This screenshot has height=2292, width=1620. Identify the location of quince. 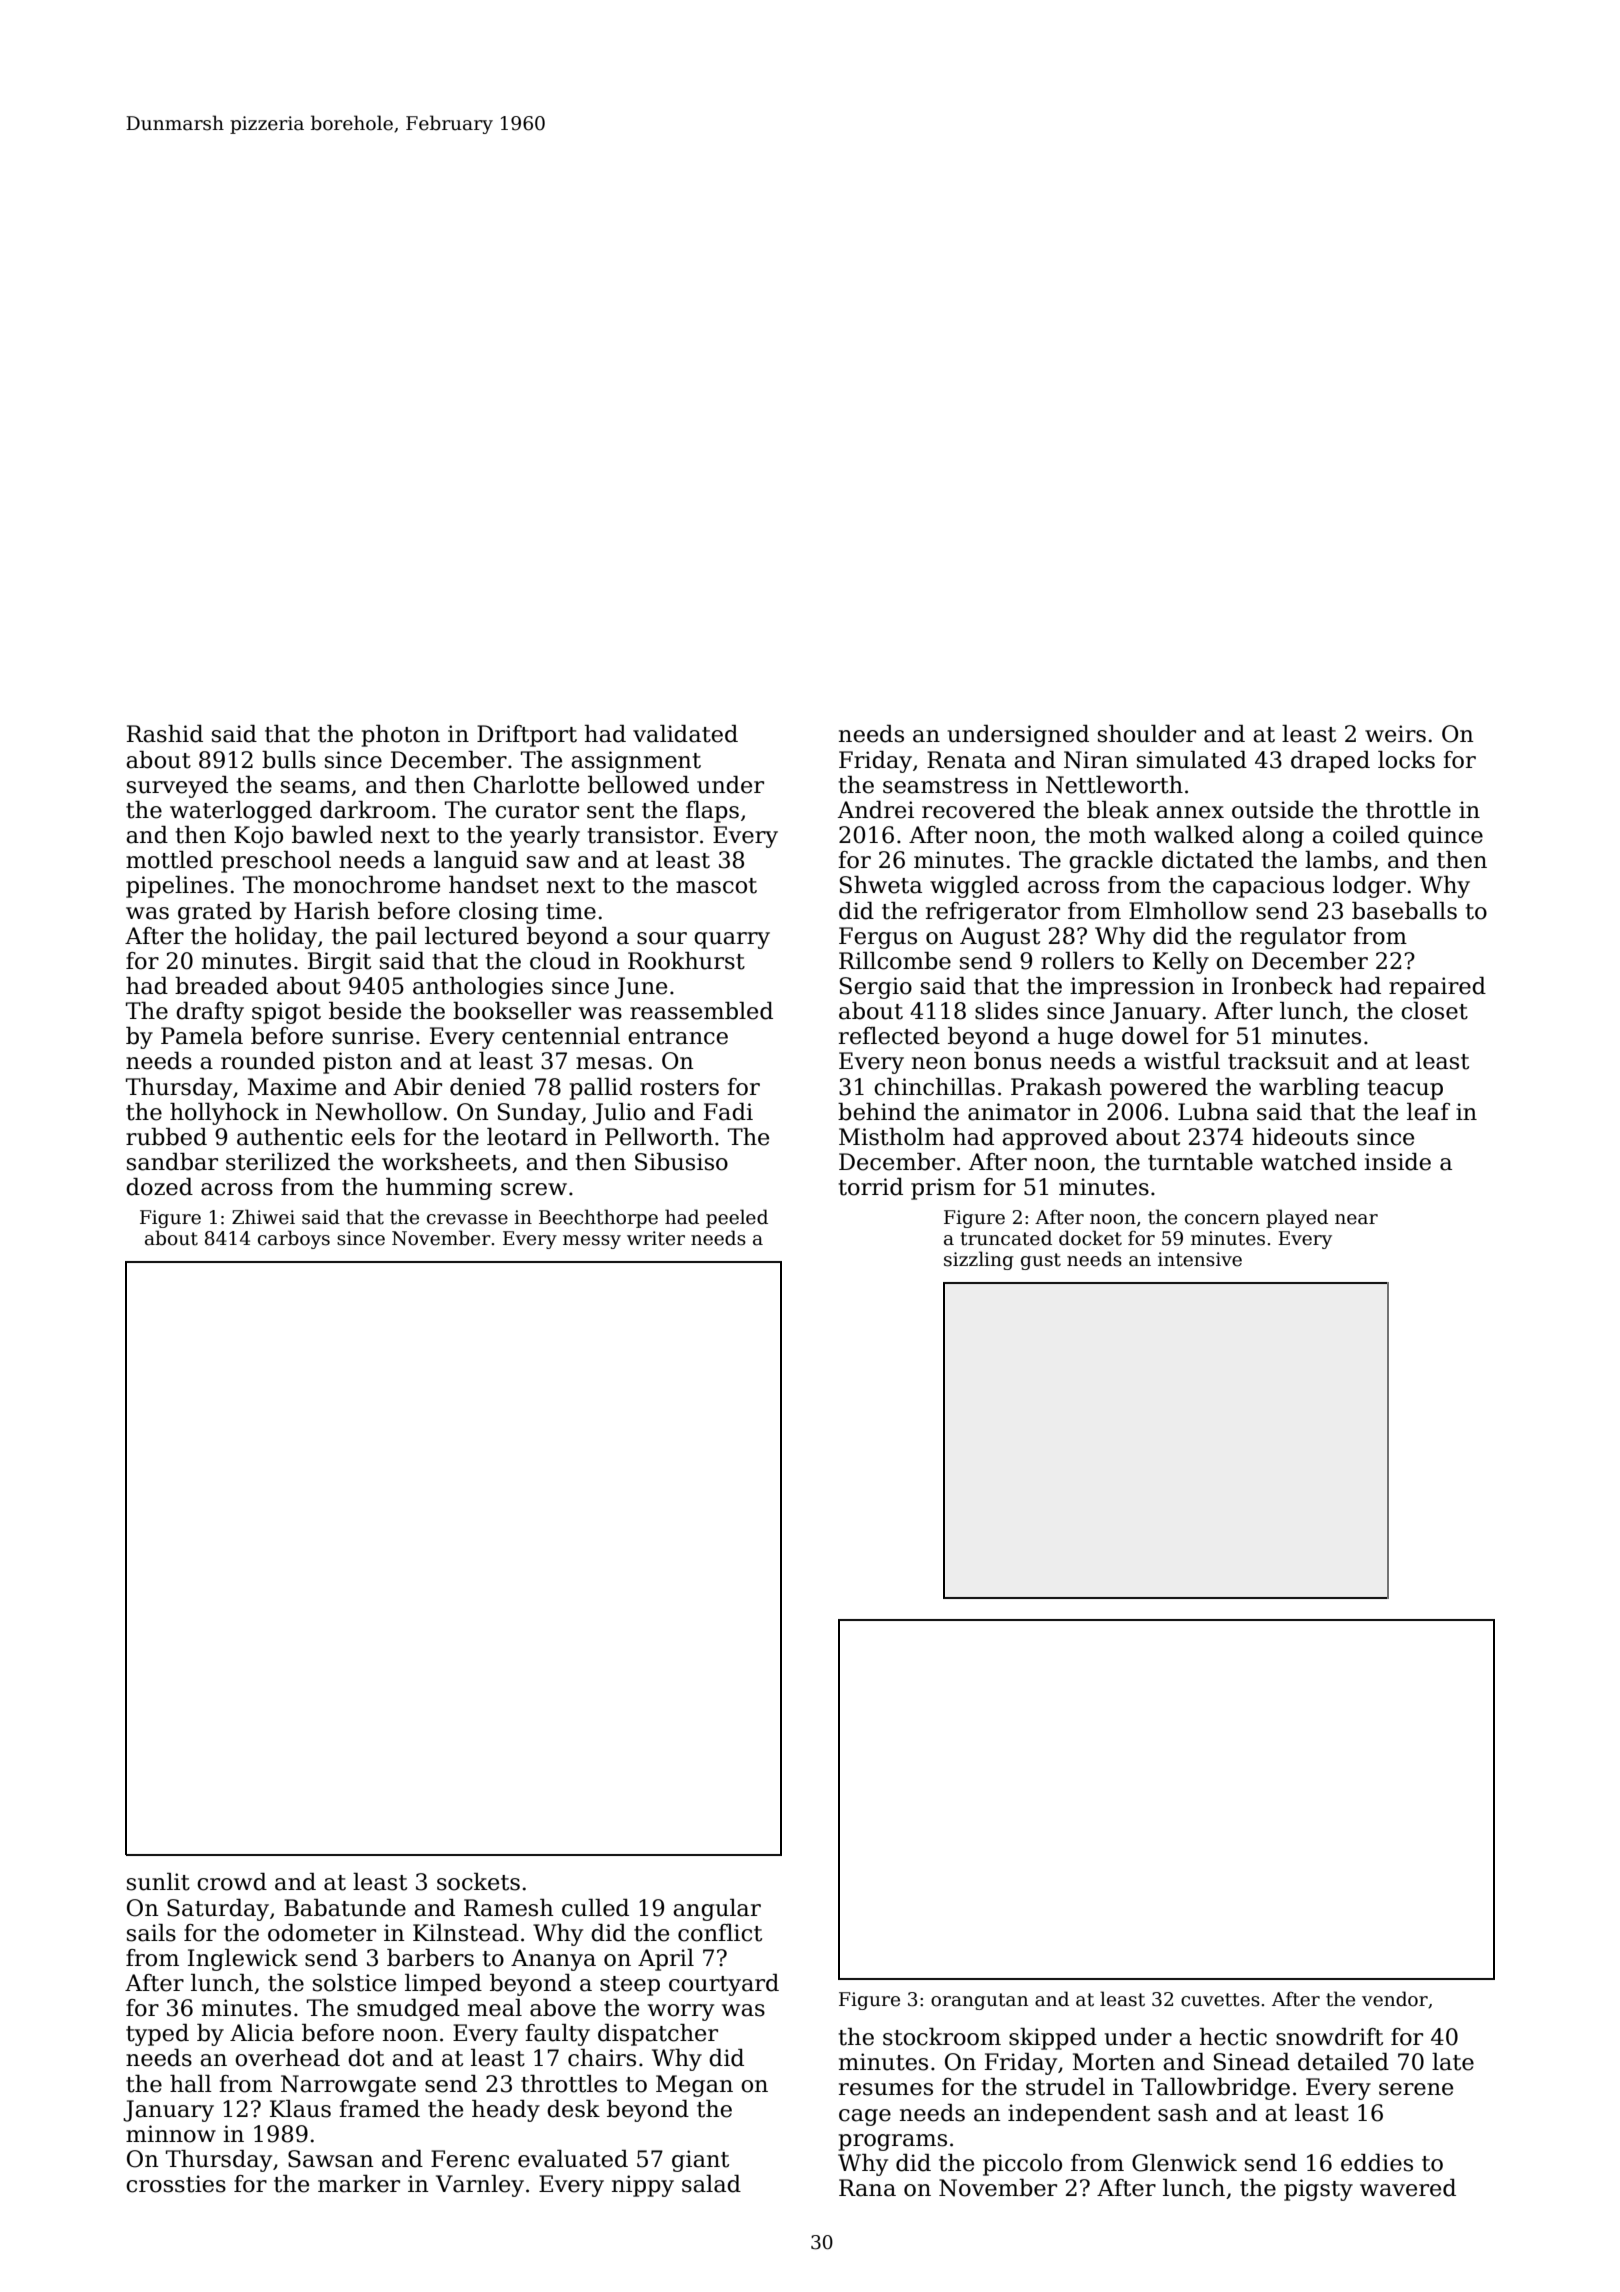
(1445, 837).
